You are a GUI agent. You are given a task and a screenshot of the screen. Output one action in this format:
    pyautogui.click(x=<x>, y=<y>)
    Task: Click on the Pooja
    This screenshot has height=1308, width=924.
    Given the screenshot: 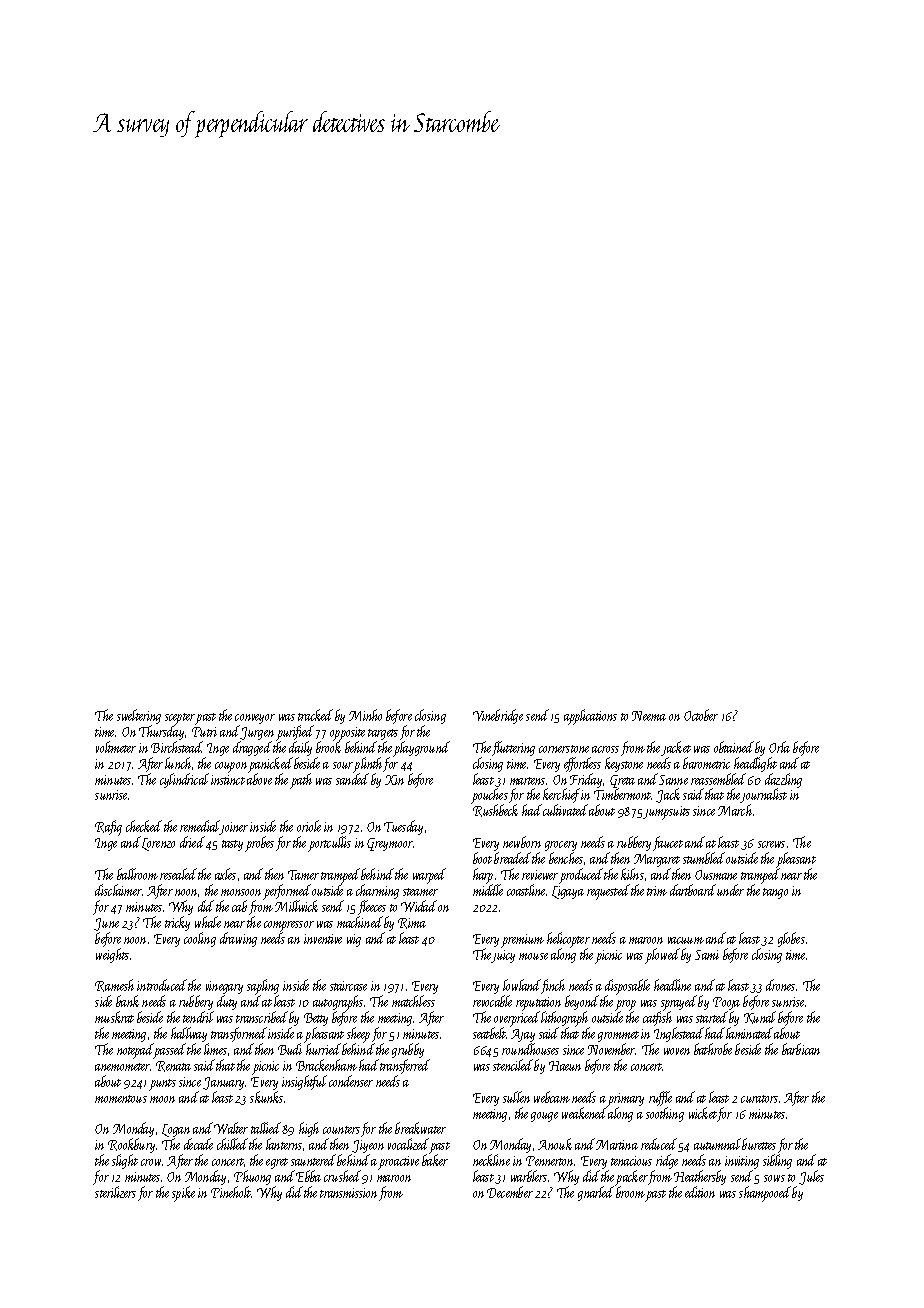 What is the action you would take?
    pyautogui.click(x=726, y=1003)
